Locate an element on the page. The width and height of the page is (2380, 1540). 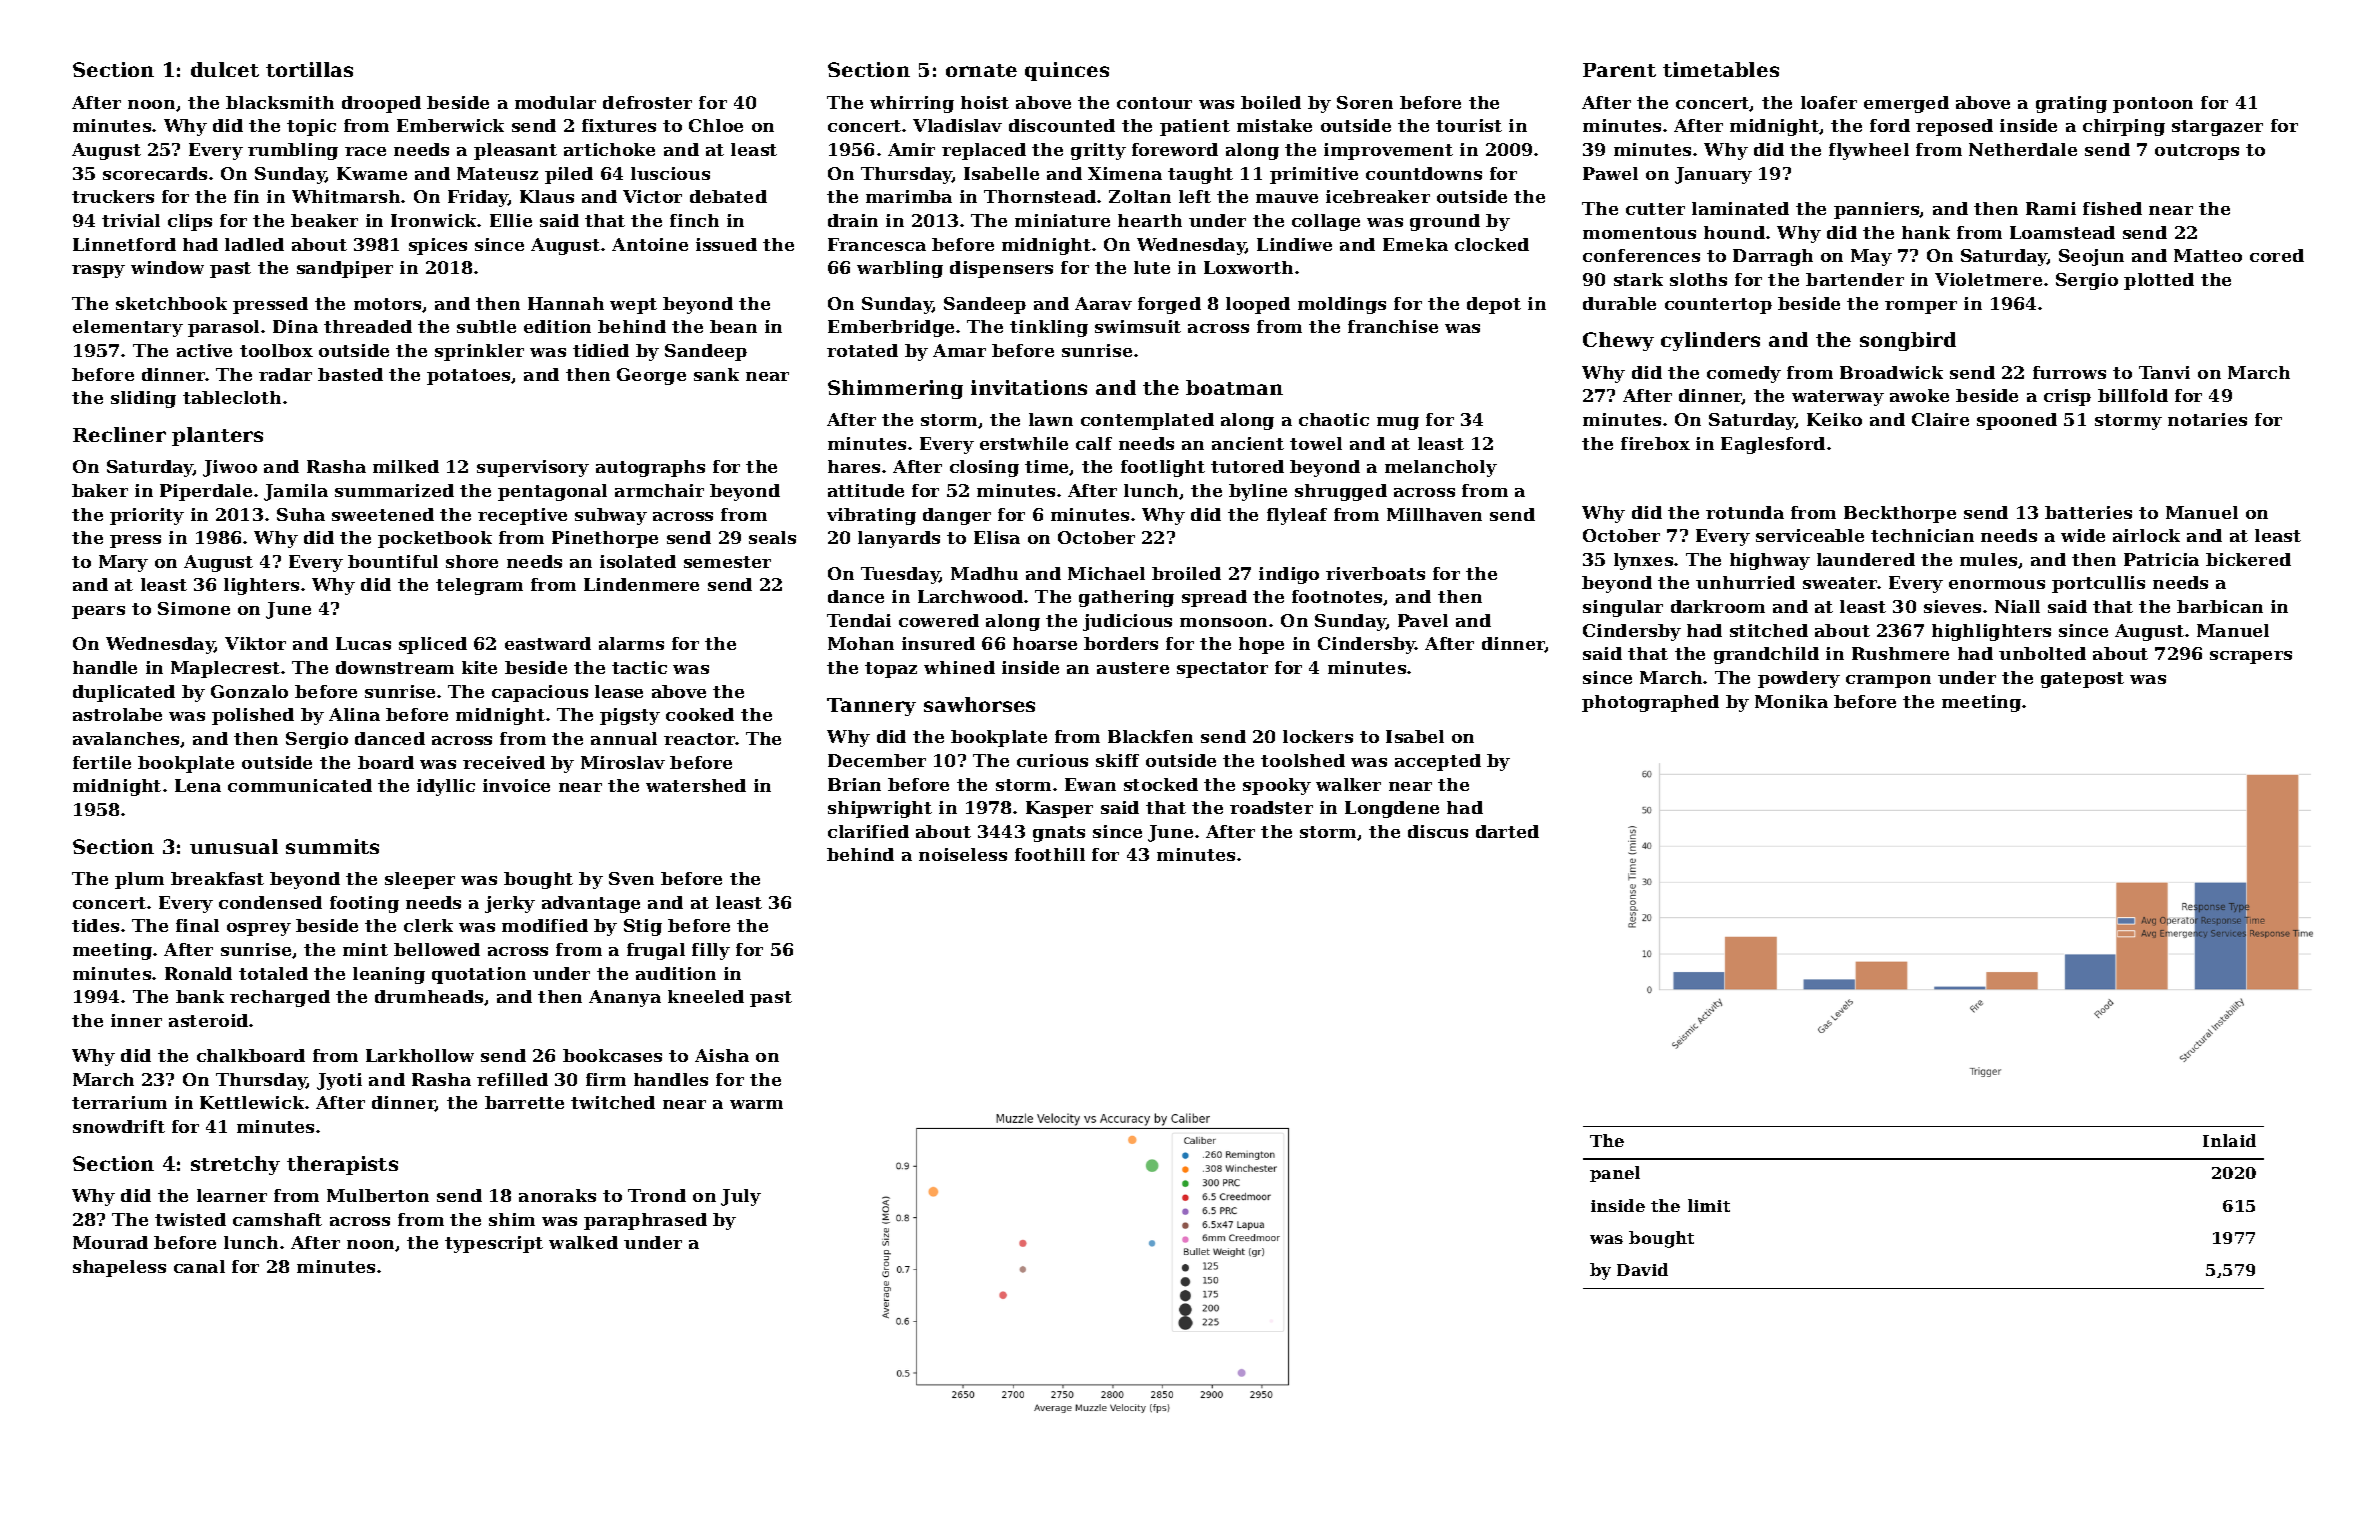
limit is located at coordinates (1709, 1205).
